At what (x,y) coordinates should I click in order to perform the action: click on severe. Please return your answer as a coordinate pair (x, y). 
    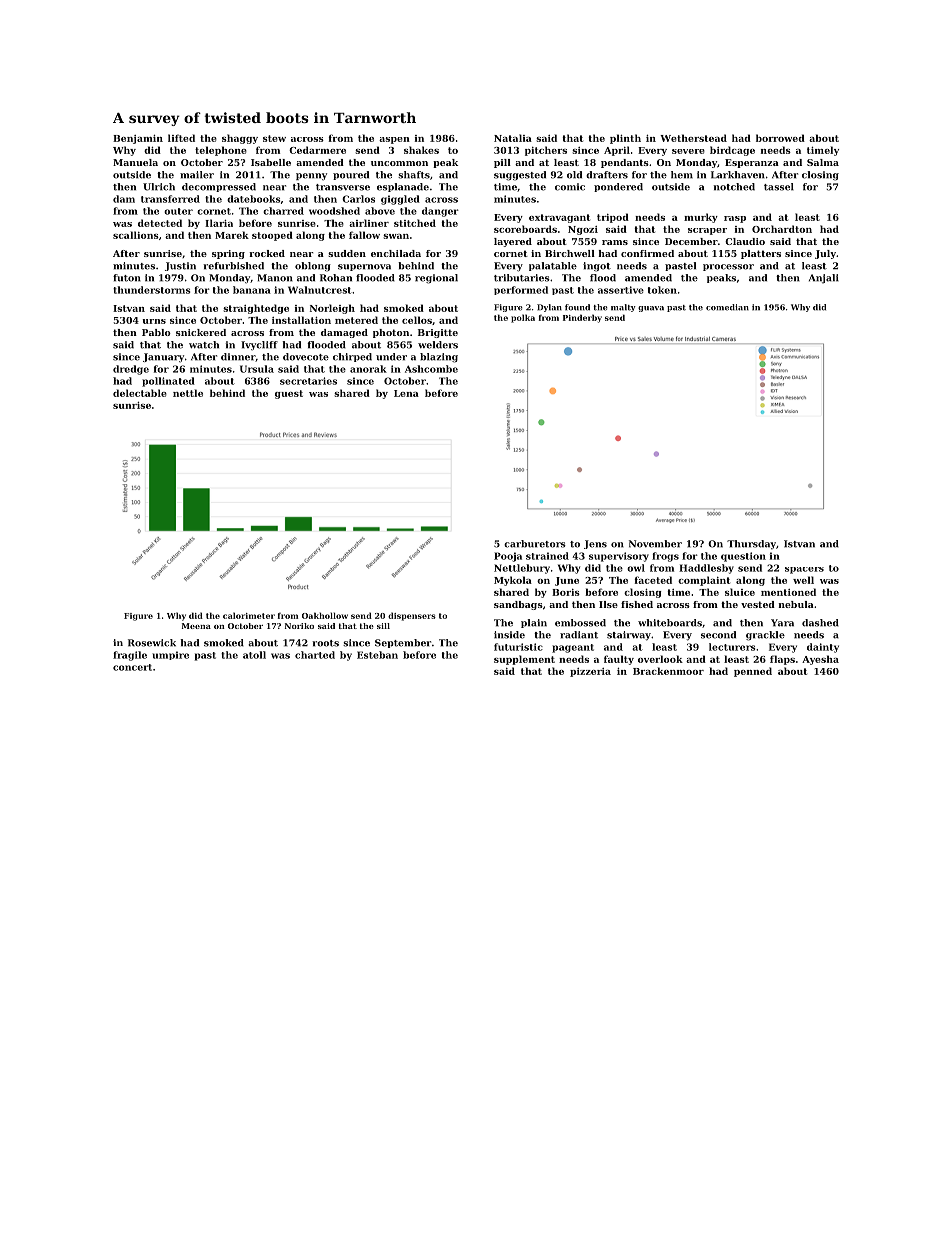
    Looking at the image, I should click on (688, 151).
